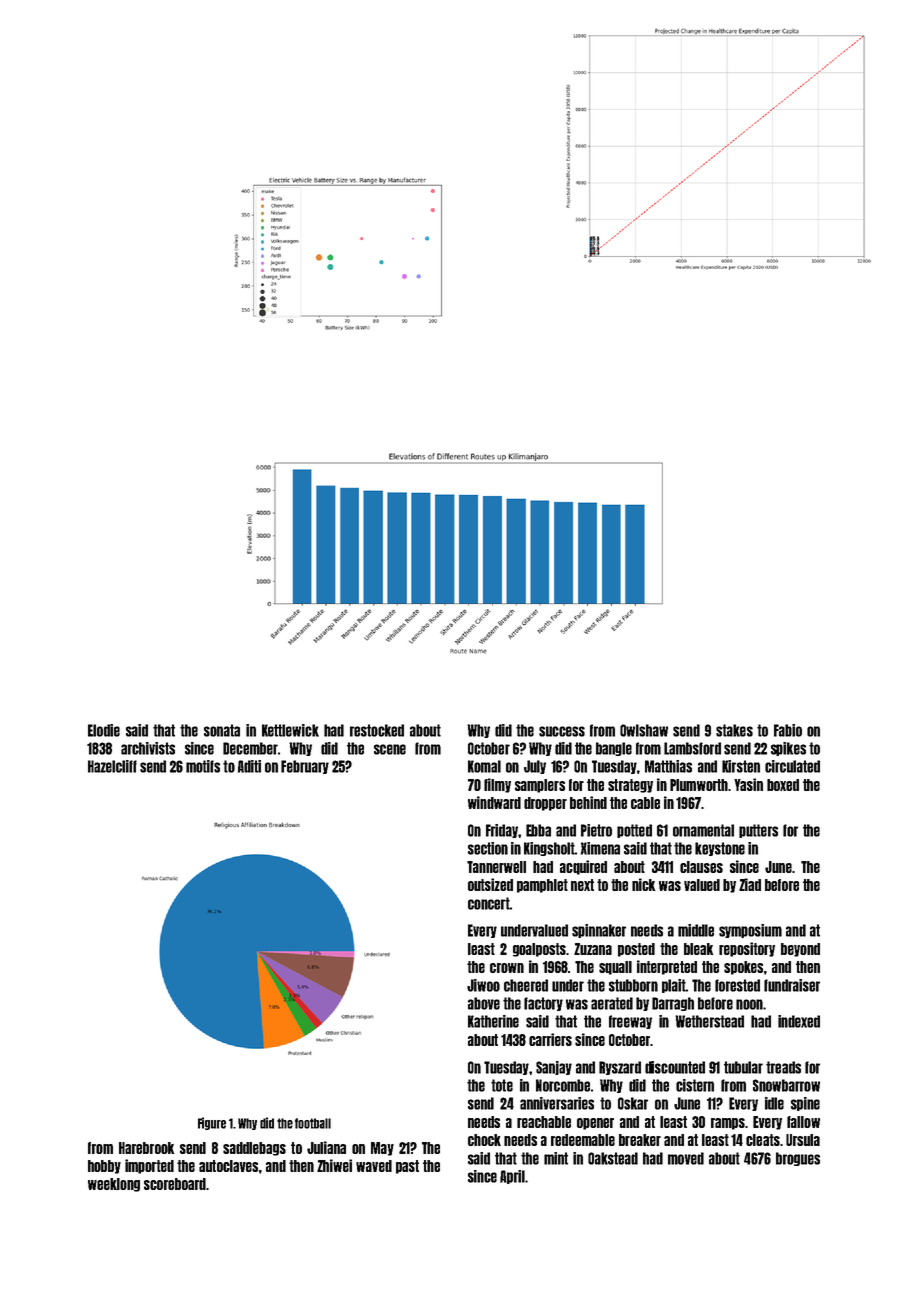 The width and height of the screenshot is (908, 1316). Describe the element at coordinates (377, 730) in the screenshot. I see `restocked` at that location.
